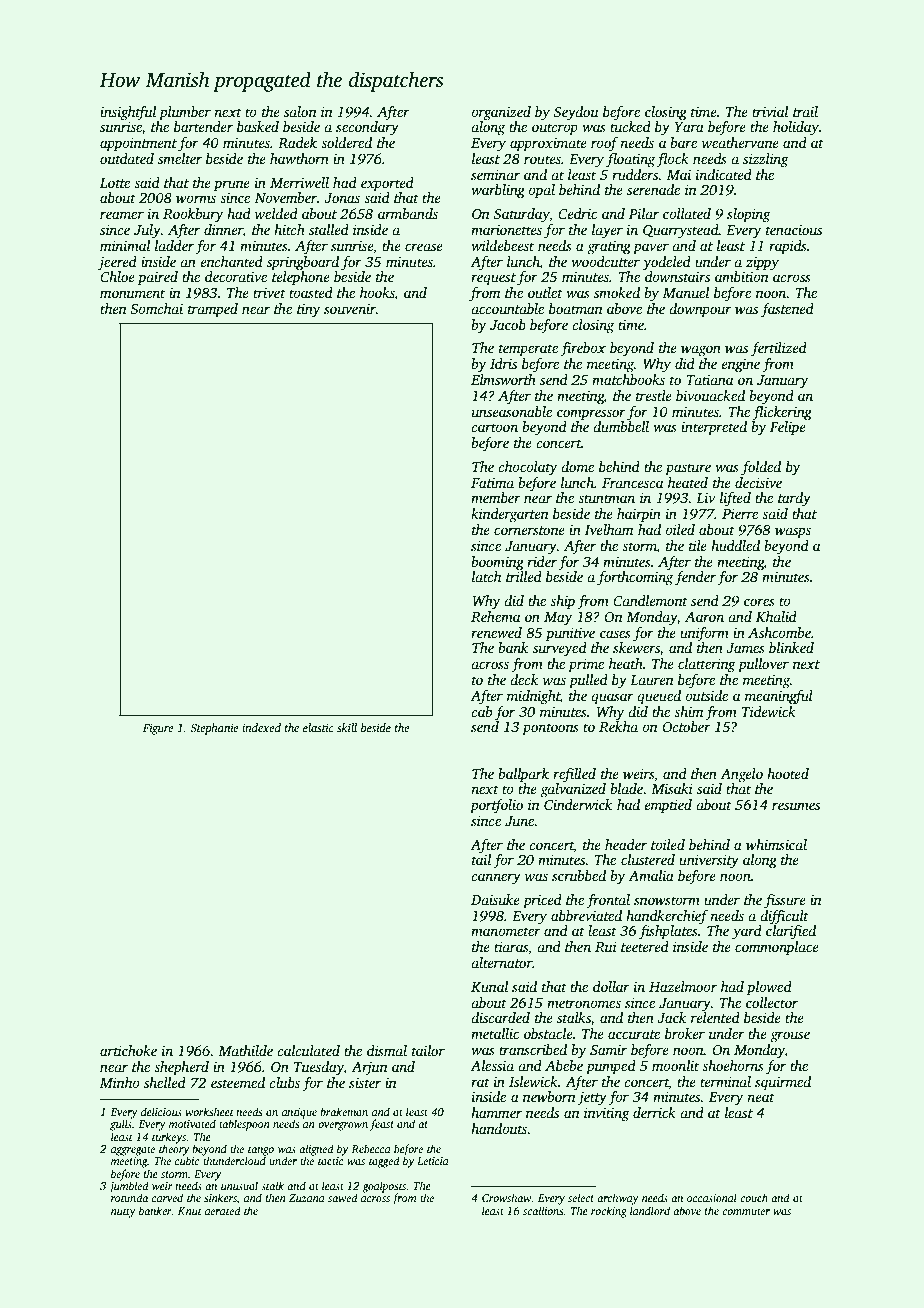 This document has width=924, height=1308. I want to click on Figure, so click(158, 729).
